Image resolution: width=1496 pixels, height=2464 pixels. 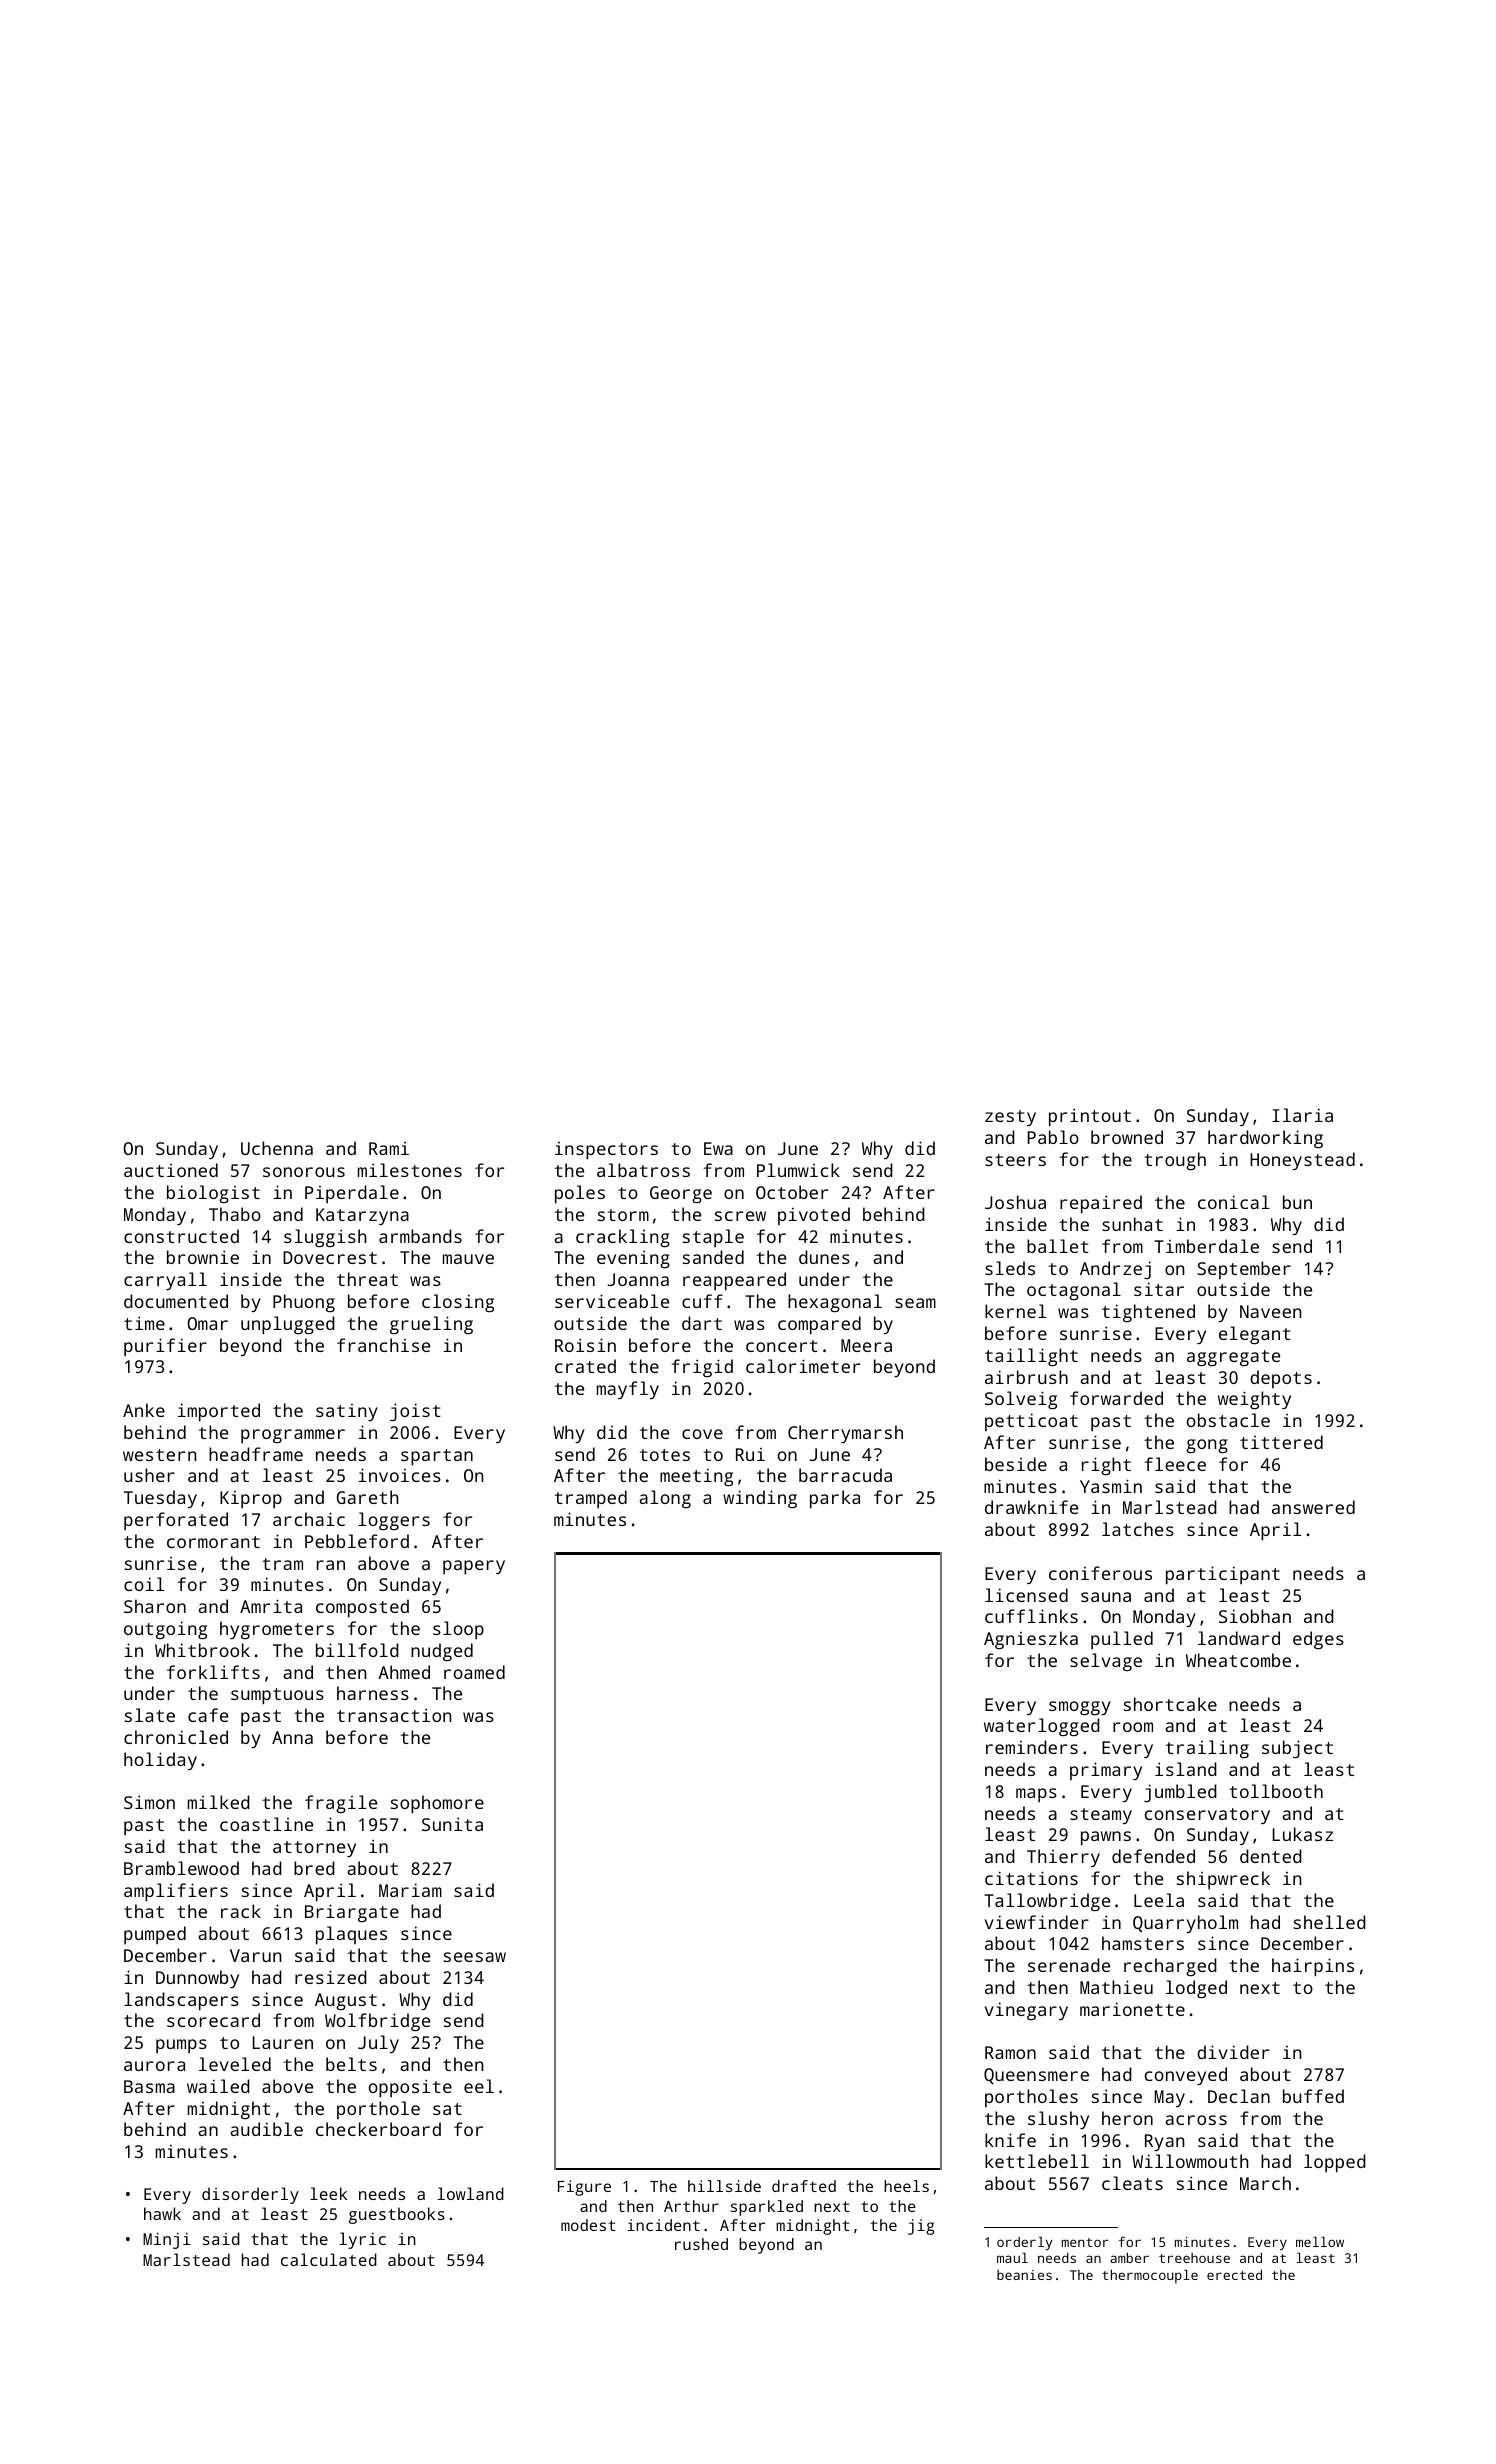 What do you see at coordinates (389, 1148) in the page?
I see `Rami` at bounding box center [389, 1148].
